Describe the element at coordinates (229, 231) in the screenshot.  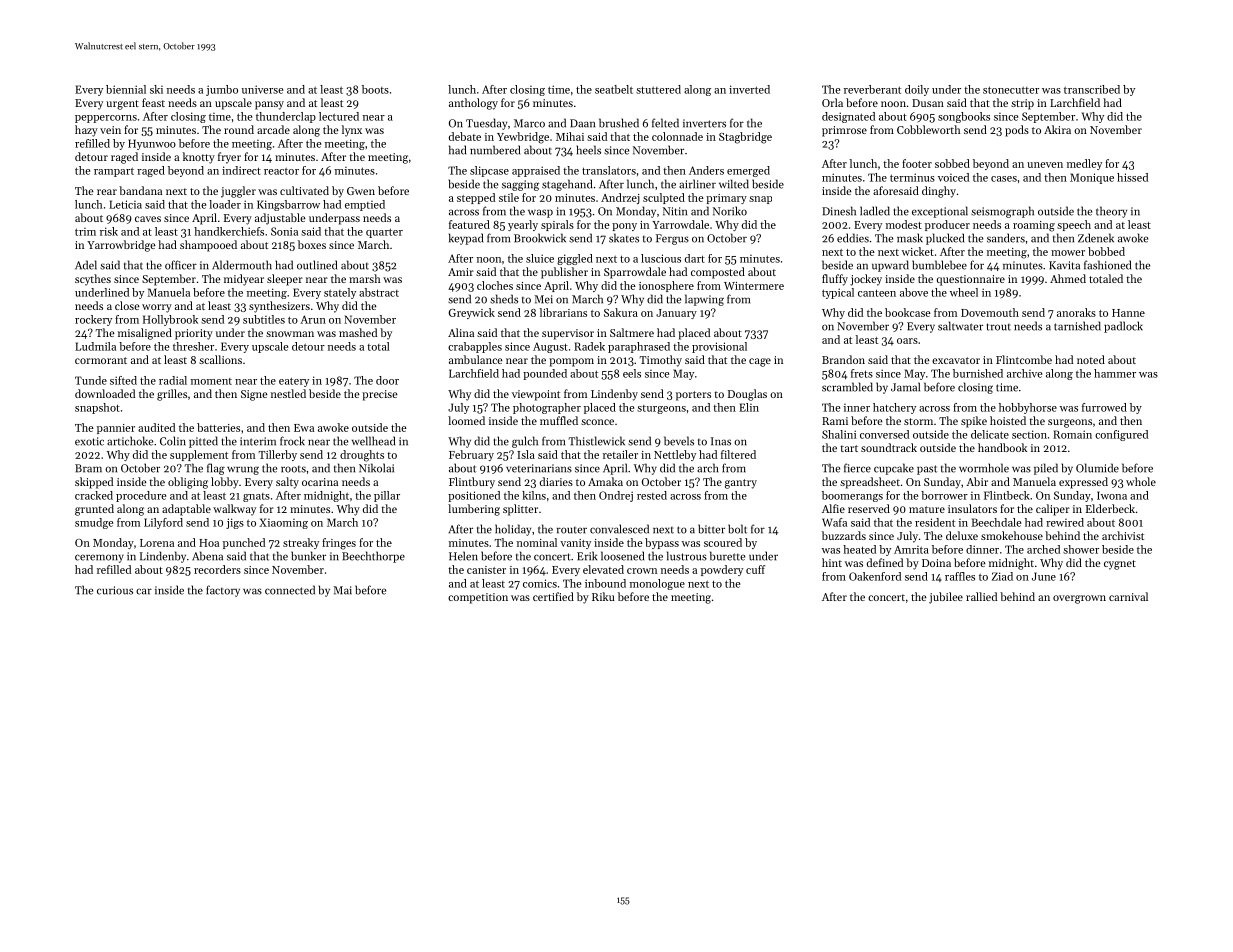
I see `handkerchiefs` at that location.
